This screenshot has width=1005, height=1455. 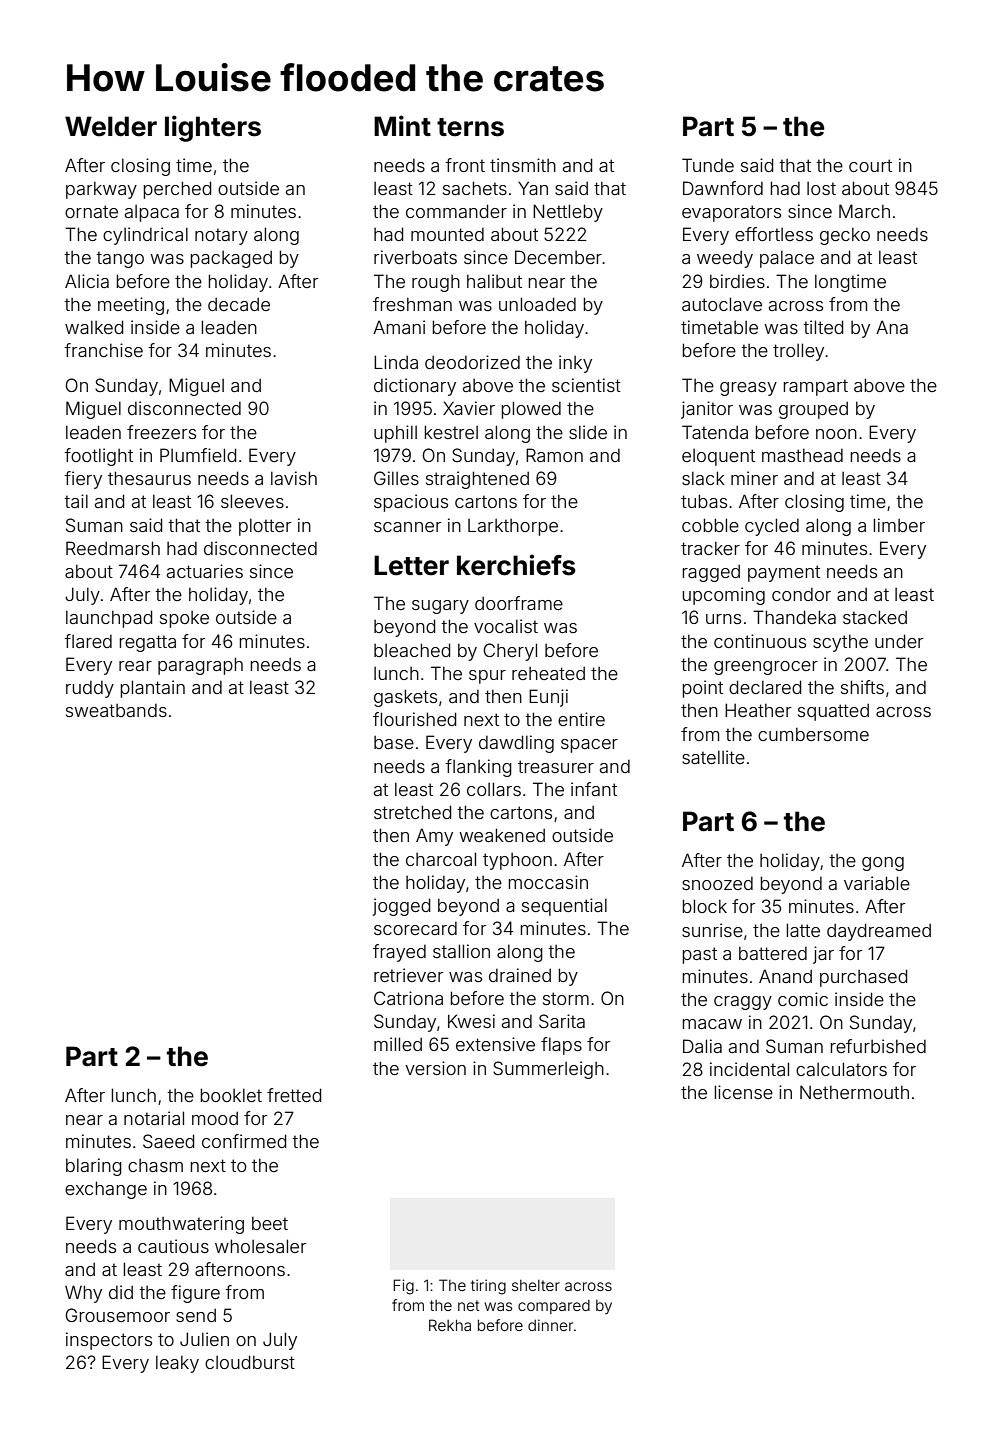 I want to click on terns, so click(x=470, y=127).
